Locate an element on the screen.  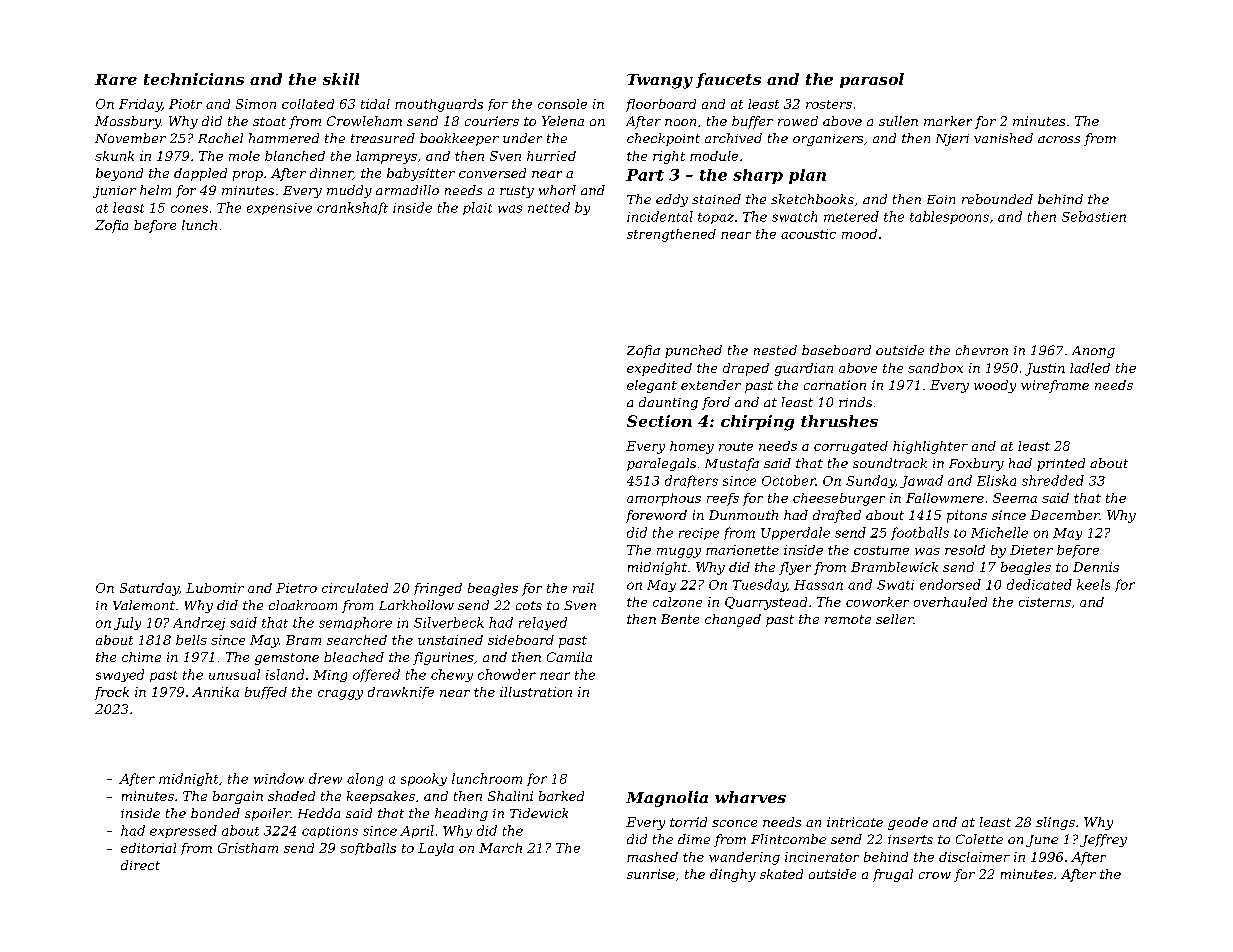
treasured is located at coordinates (383, 138).
